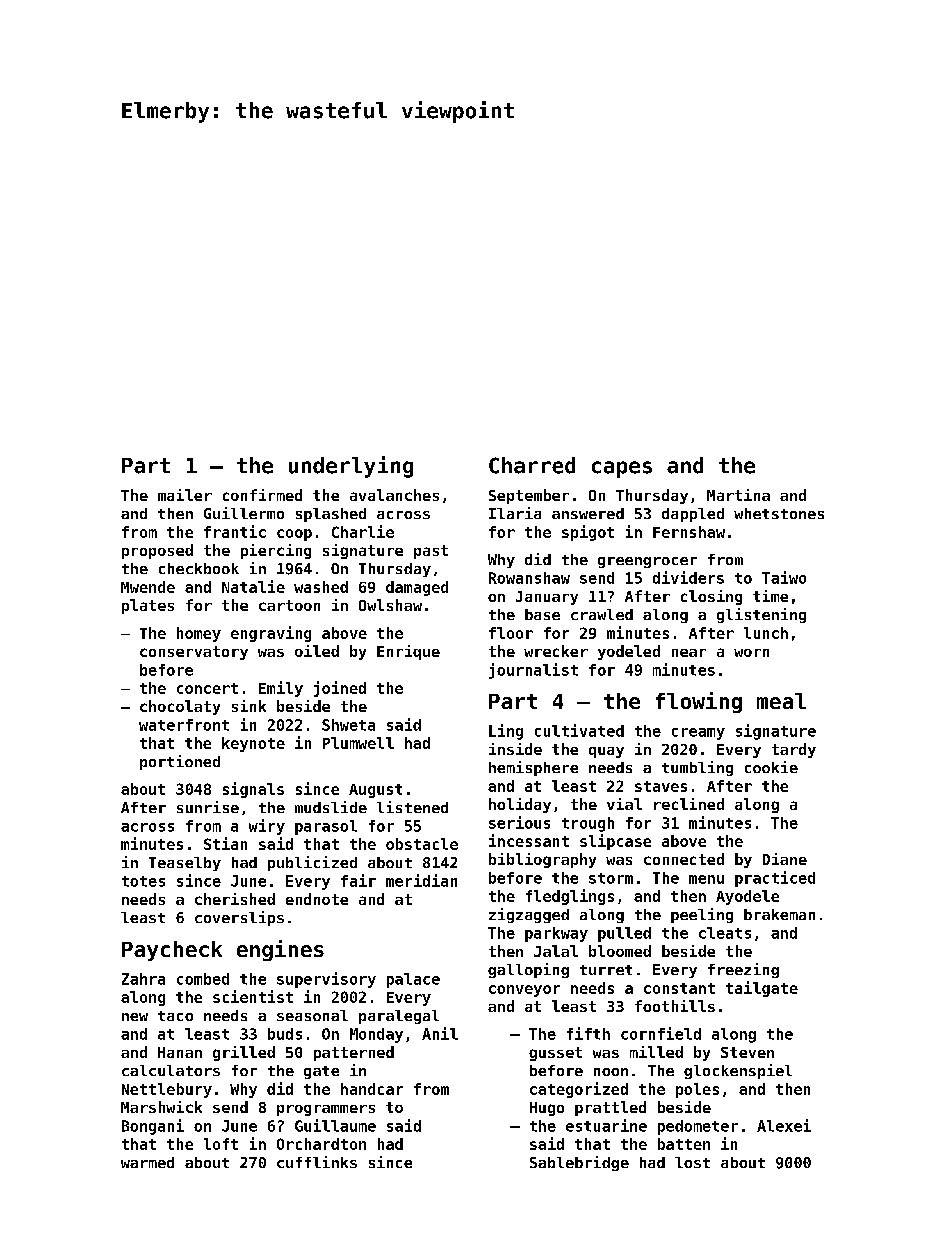 Image resolution: width=952 pixels, height=1233 pixels. What do you see at coordinates (779, 513) in the screenshot?
I see `whetstones` at bounding box center [779, 513].
